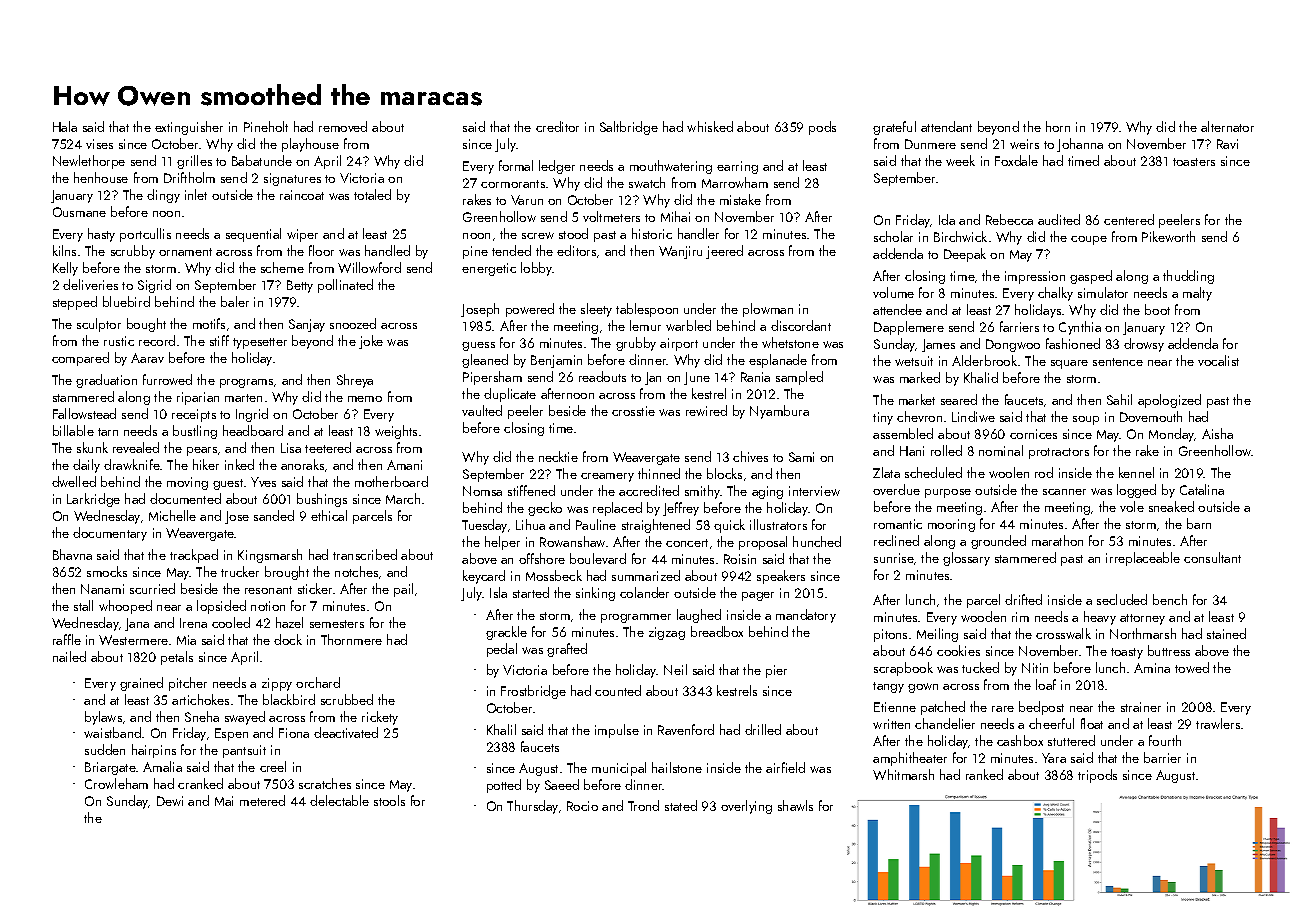 The image size is (1308, 924). I want to click on square, so click(1069, 364).
